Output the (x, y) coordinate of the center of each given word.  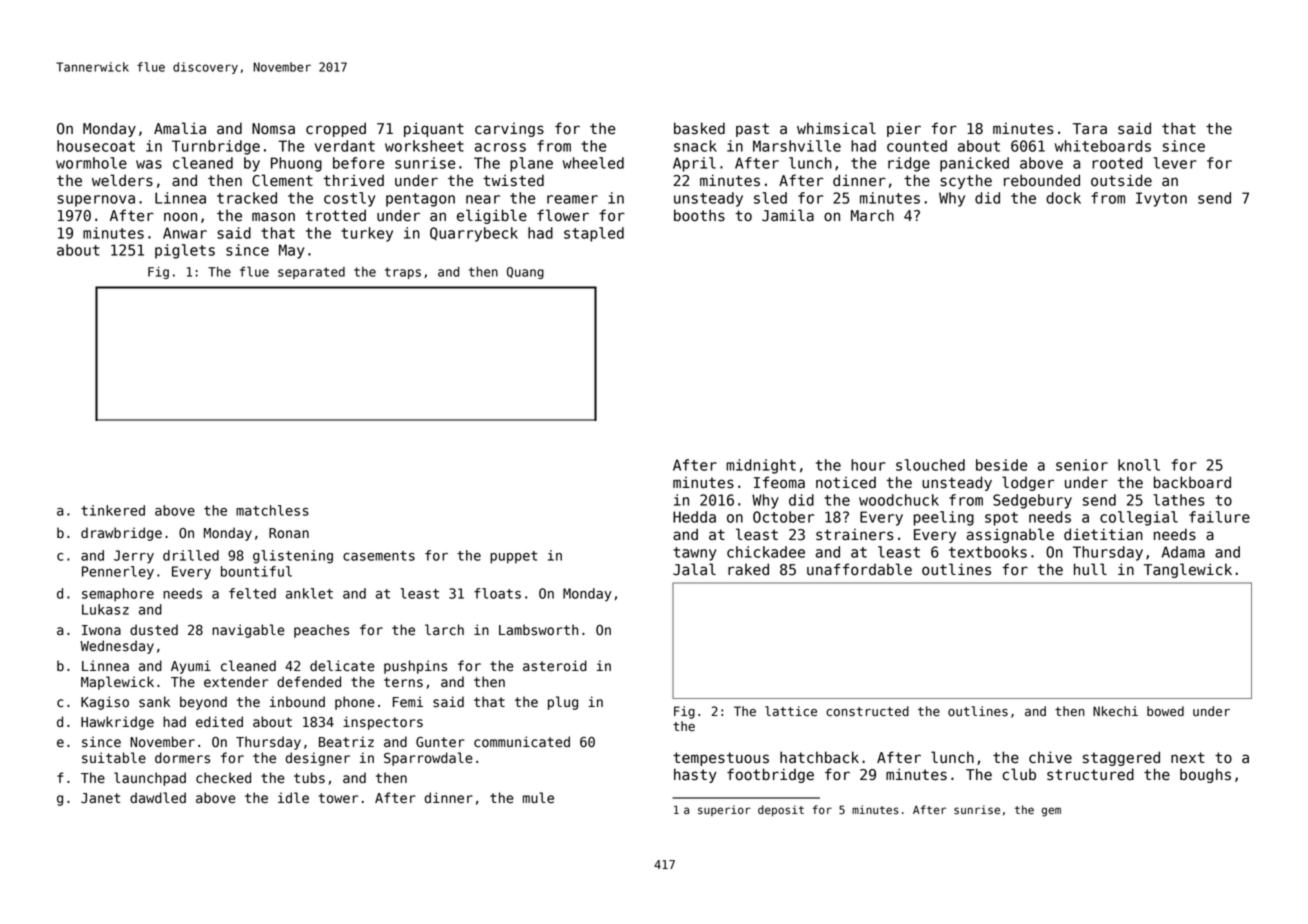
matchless (272, 510)
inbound (297, 702)
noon (180, 217)
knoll (1139, 465)
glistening (293, 557)
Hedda (694, 517)
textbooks (988, 552)
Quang (525, 273)
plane (531, 164)
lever (1175, 163)
